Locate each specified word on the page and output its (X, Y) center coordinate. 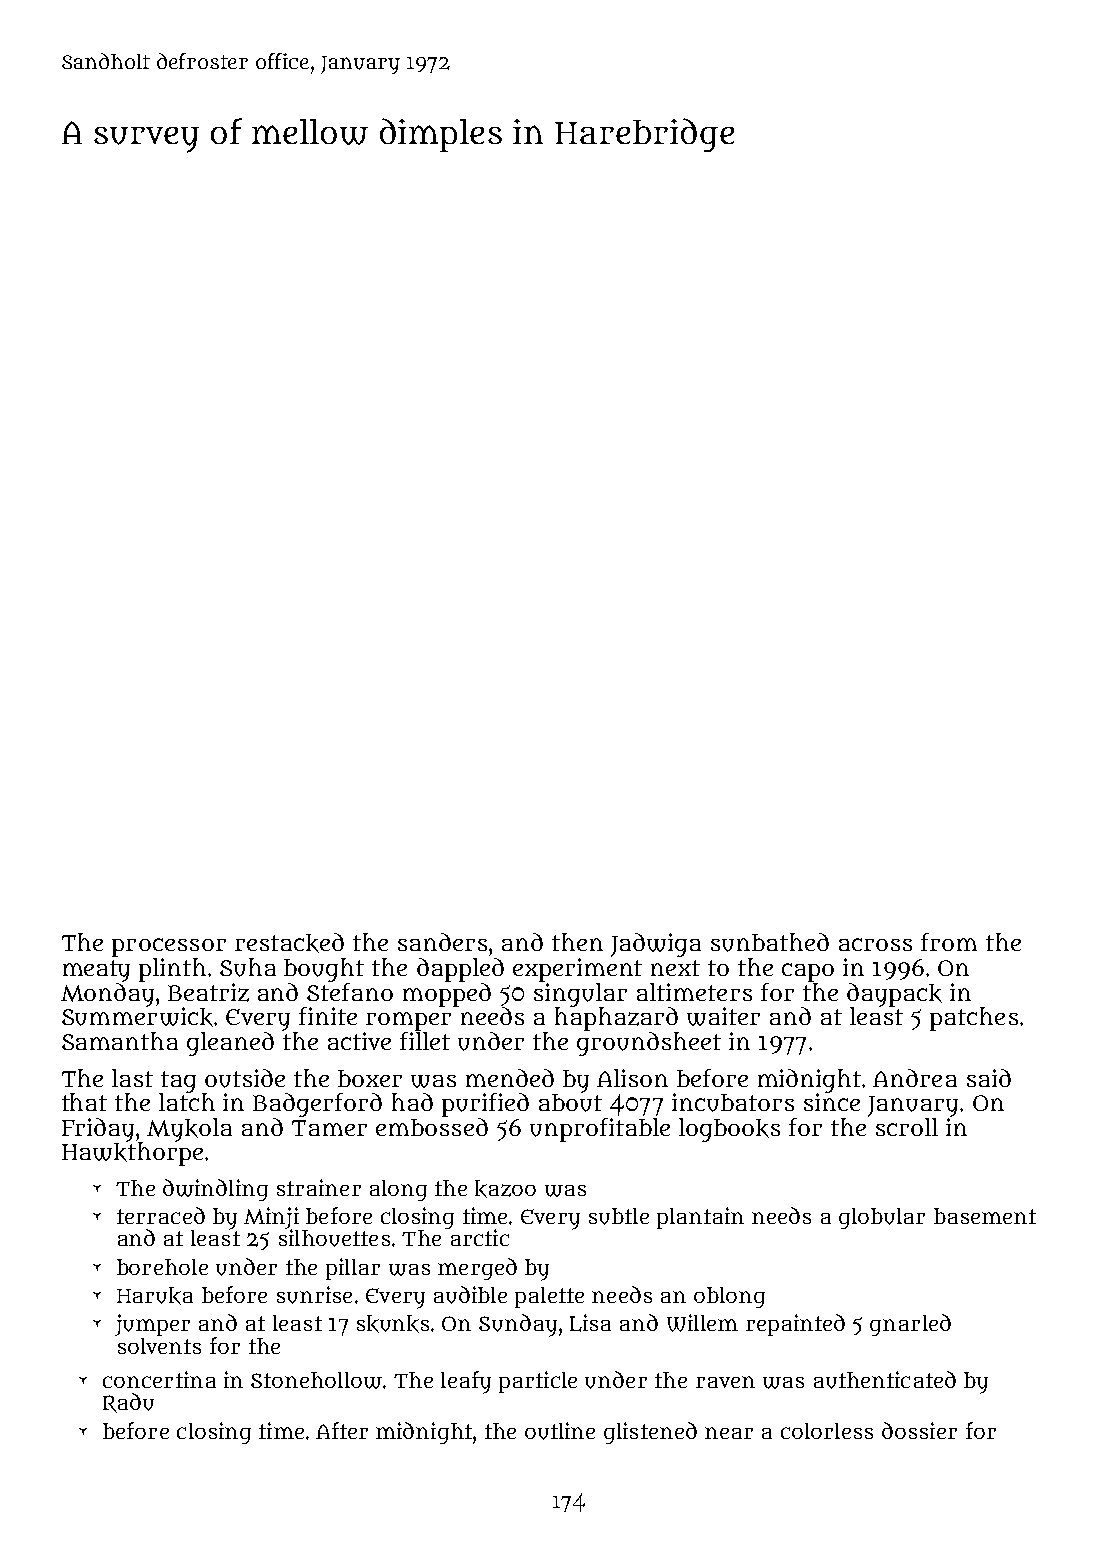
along (398, 1190)
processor (169, 947)
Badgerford (317, 1105)
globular (882, 1218)
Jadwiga (656, 945)
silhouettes (334, 1238)
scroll (907, 1127)
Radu (128, 1403)
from (949, 942)
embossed (432, 1127)
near (729, 1433)
